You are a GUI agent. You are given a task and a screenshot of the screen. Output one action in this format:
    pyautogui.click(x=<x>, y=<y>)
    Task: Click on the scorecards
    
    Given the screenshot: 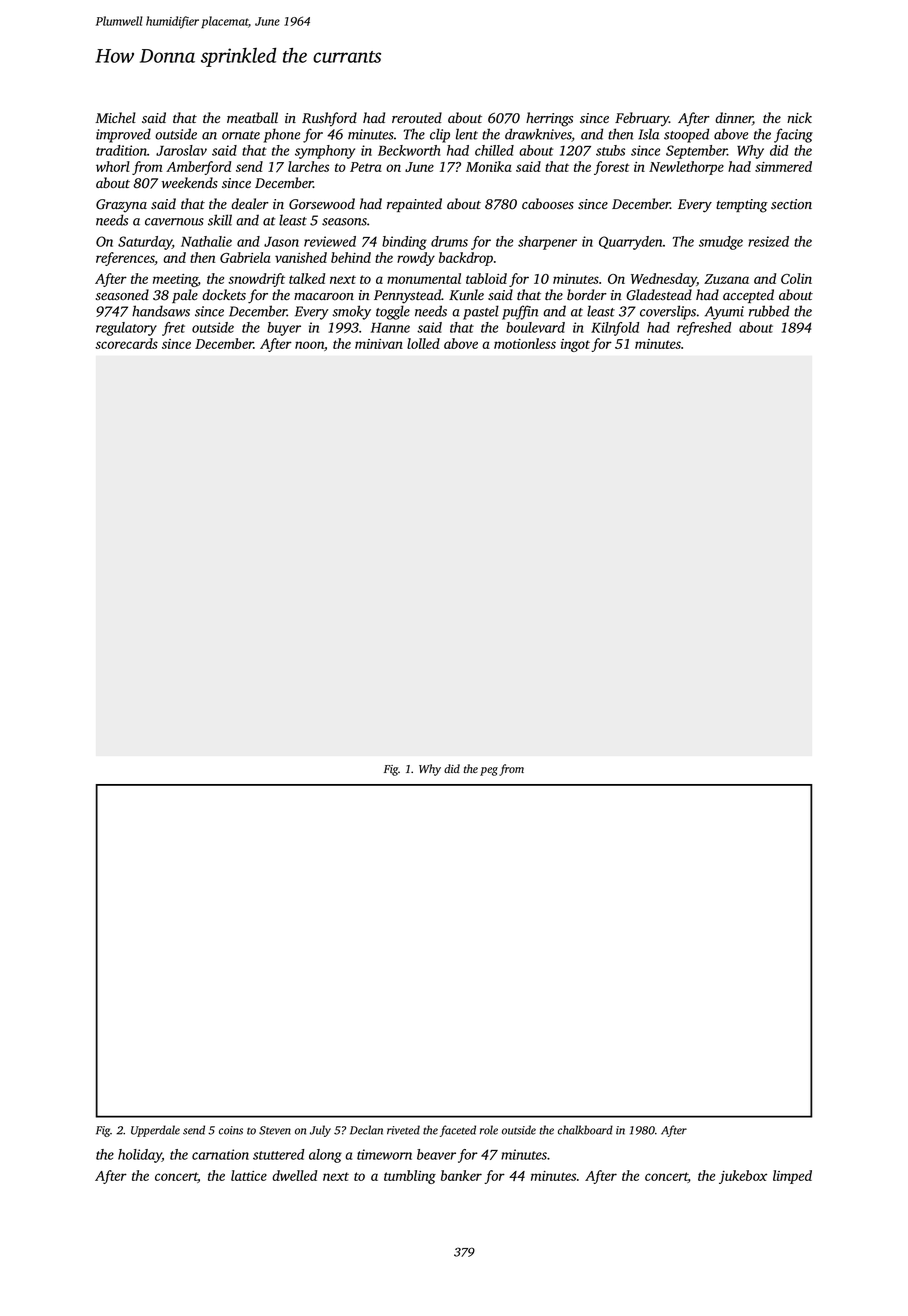 What is the action you would take?
    pyautogui.click(x=126, y=343)
